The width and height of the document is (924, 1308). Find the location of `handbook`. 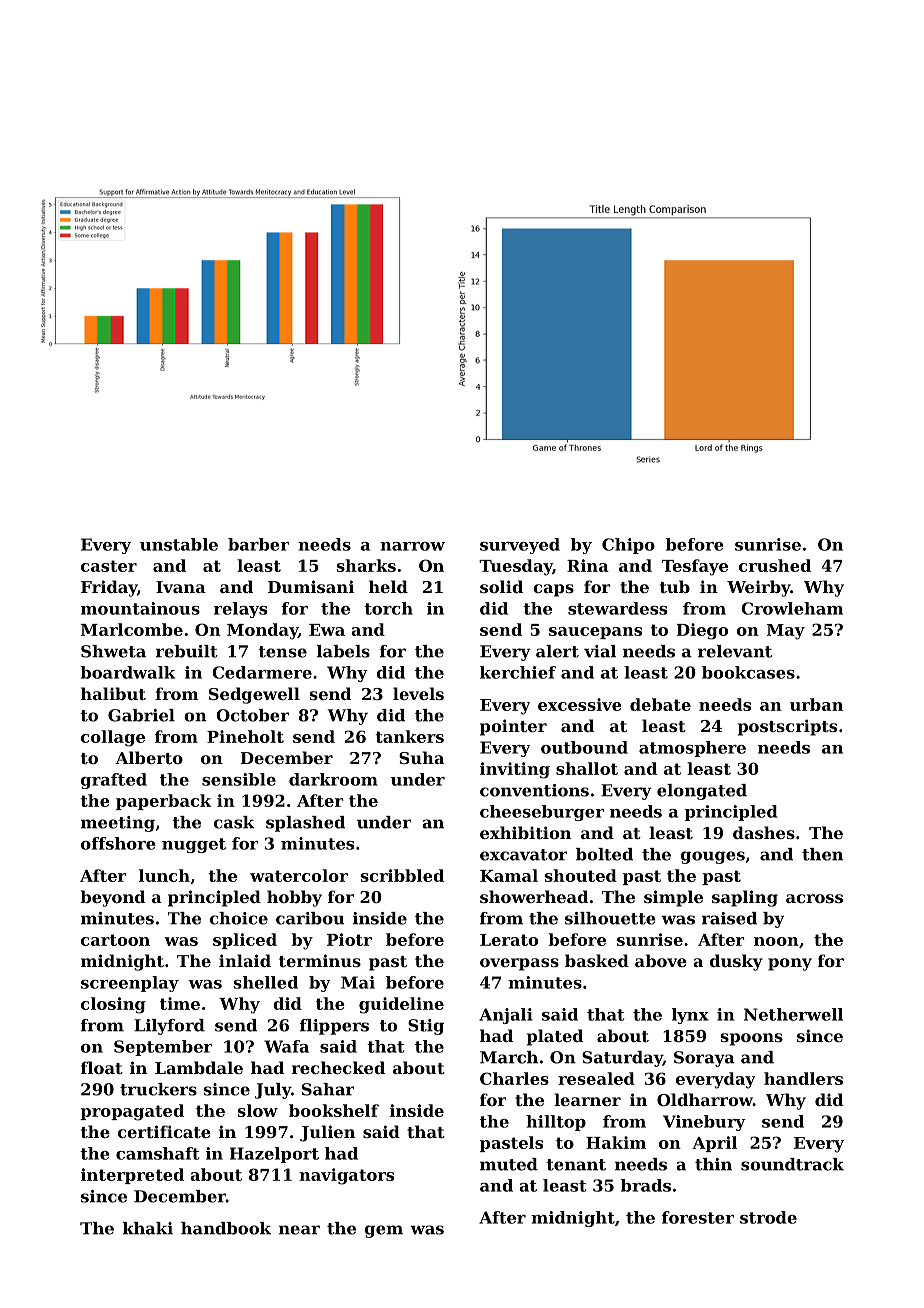

handbook is located at coordinates (226, 1228).
